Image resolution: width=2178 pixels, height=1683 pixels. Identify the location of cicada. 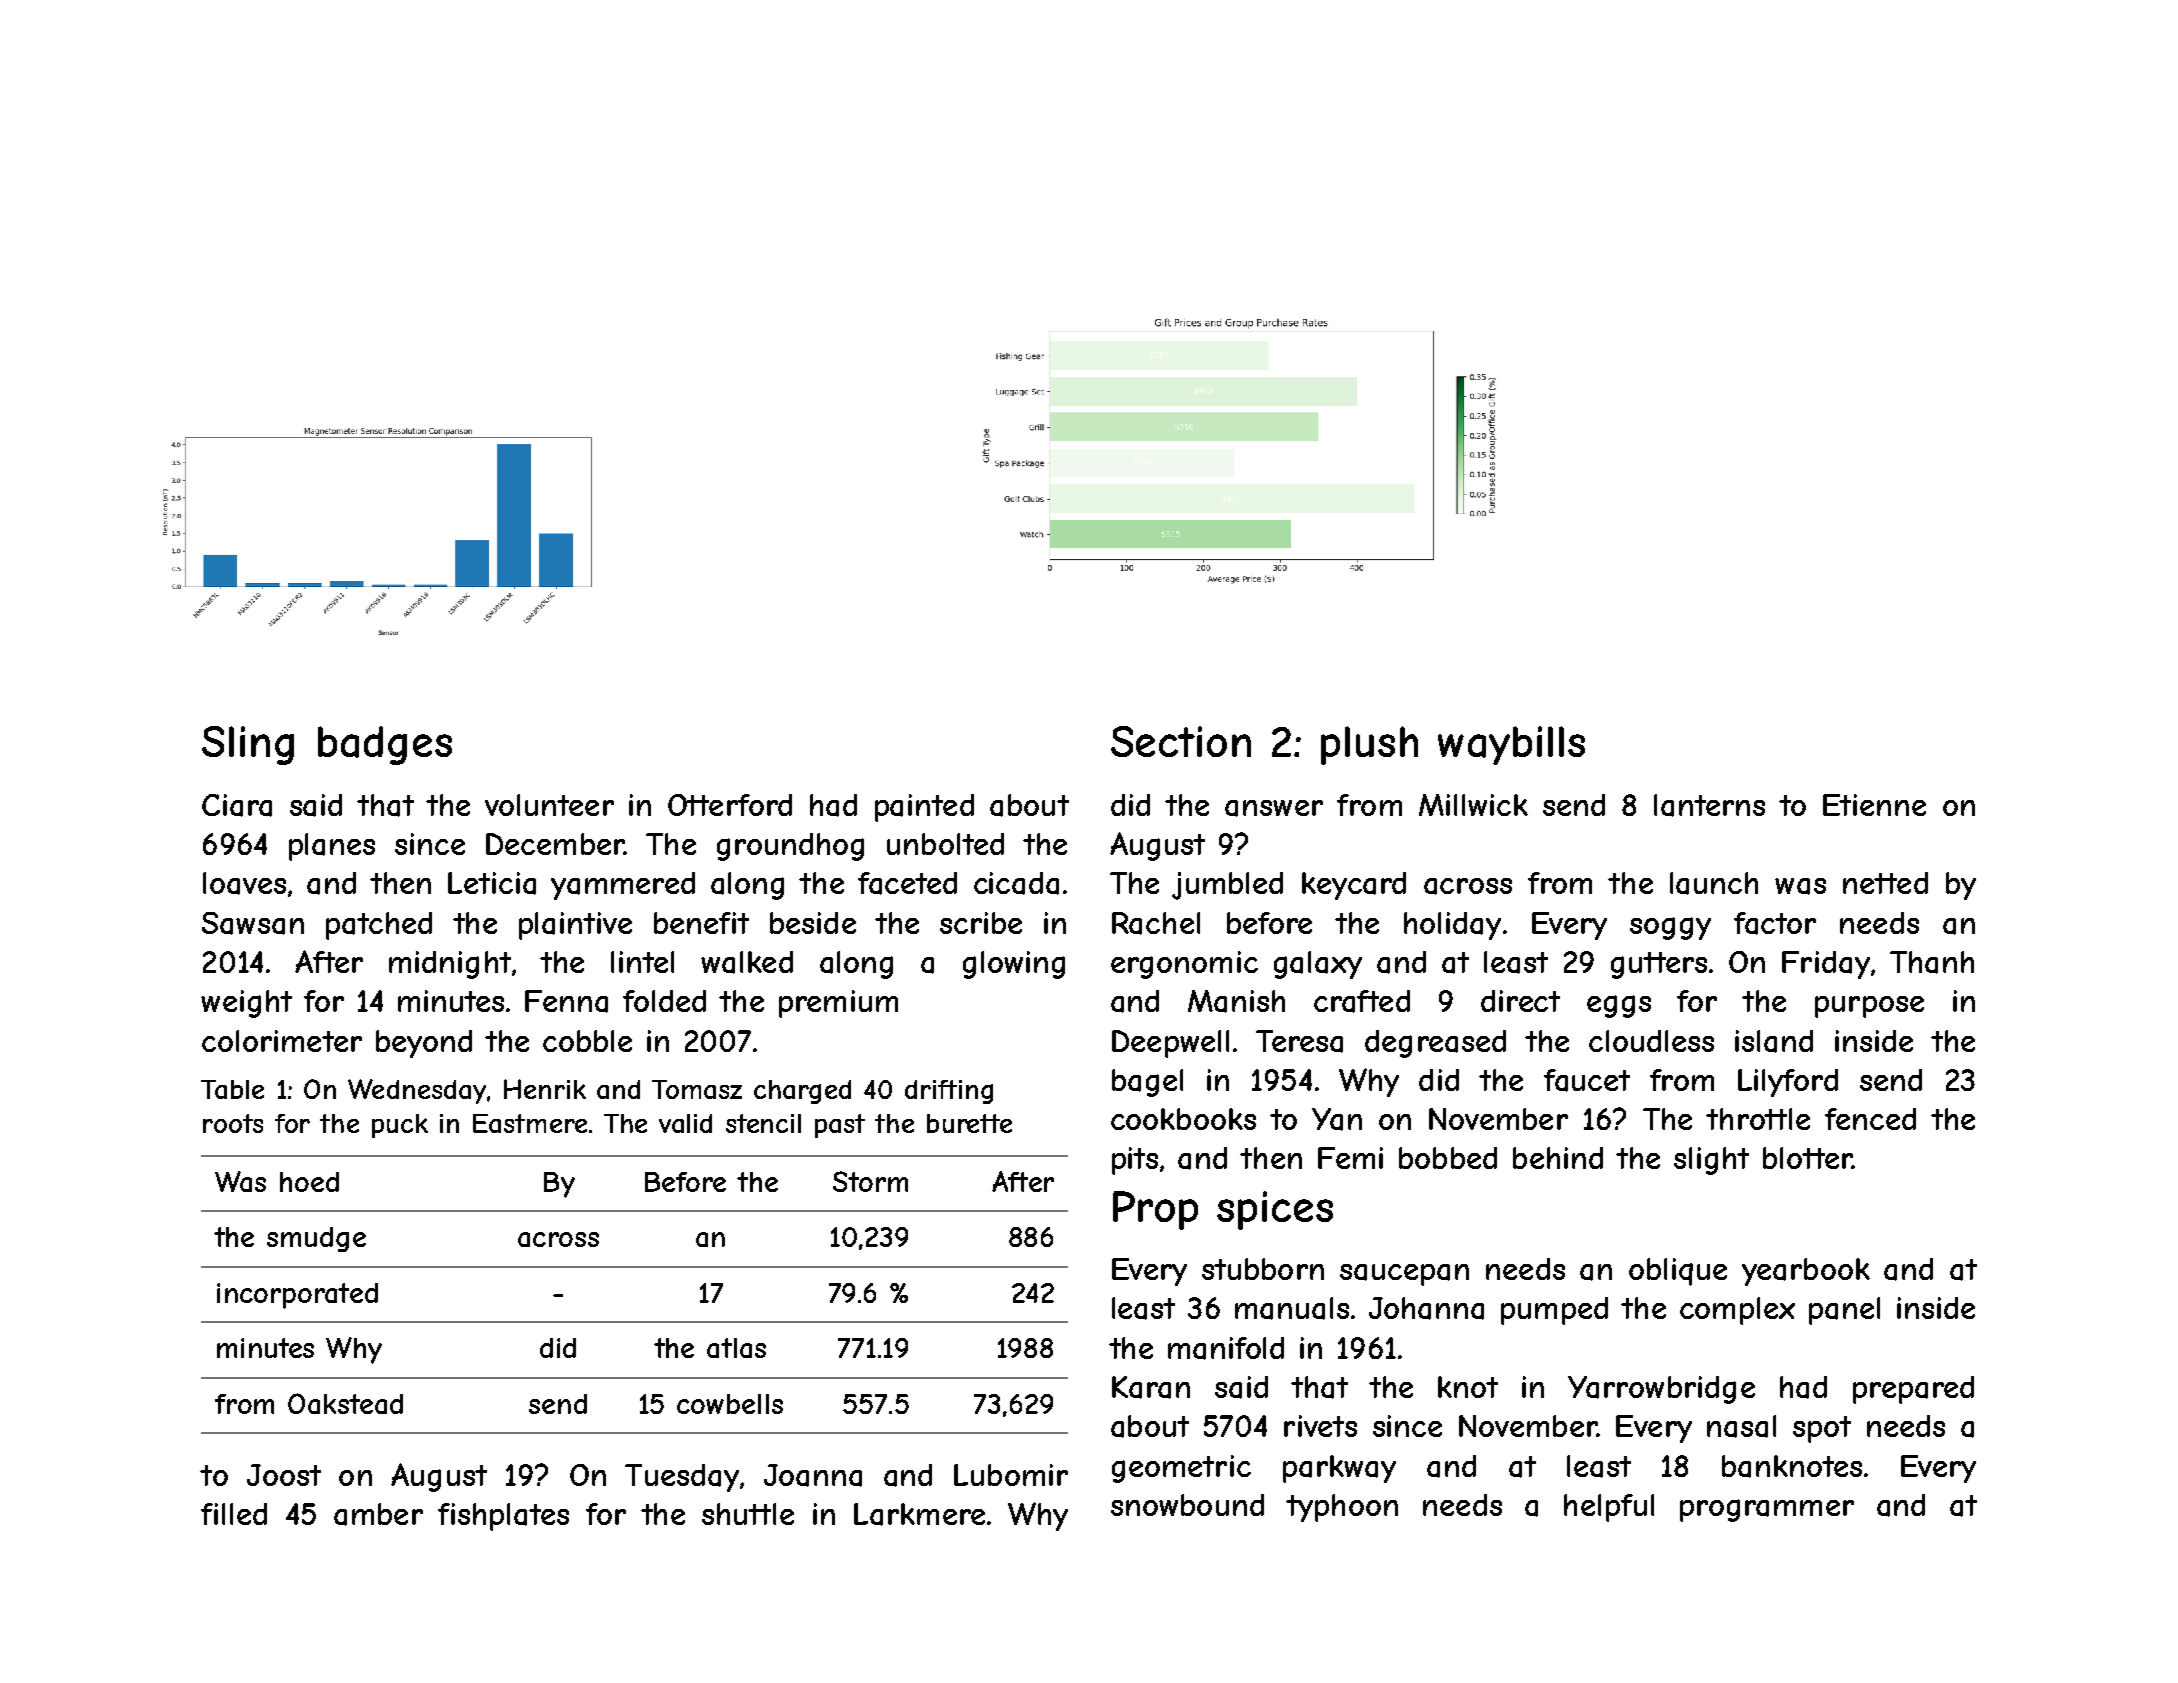
(1016, 883).
